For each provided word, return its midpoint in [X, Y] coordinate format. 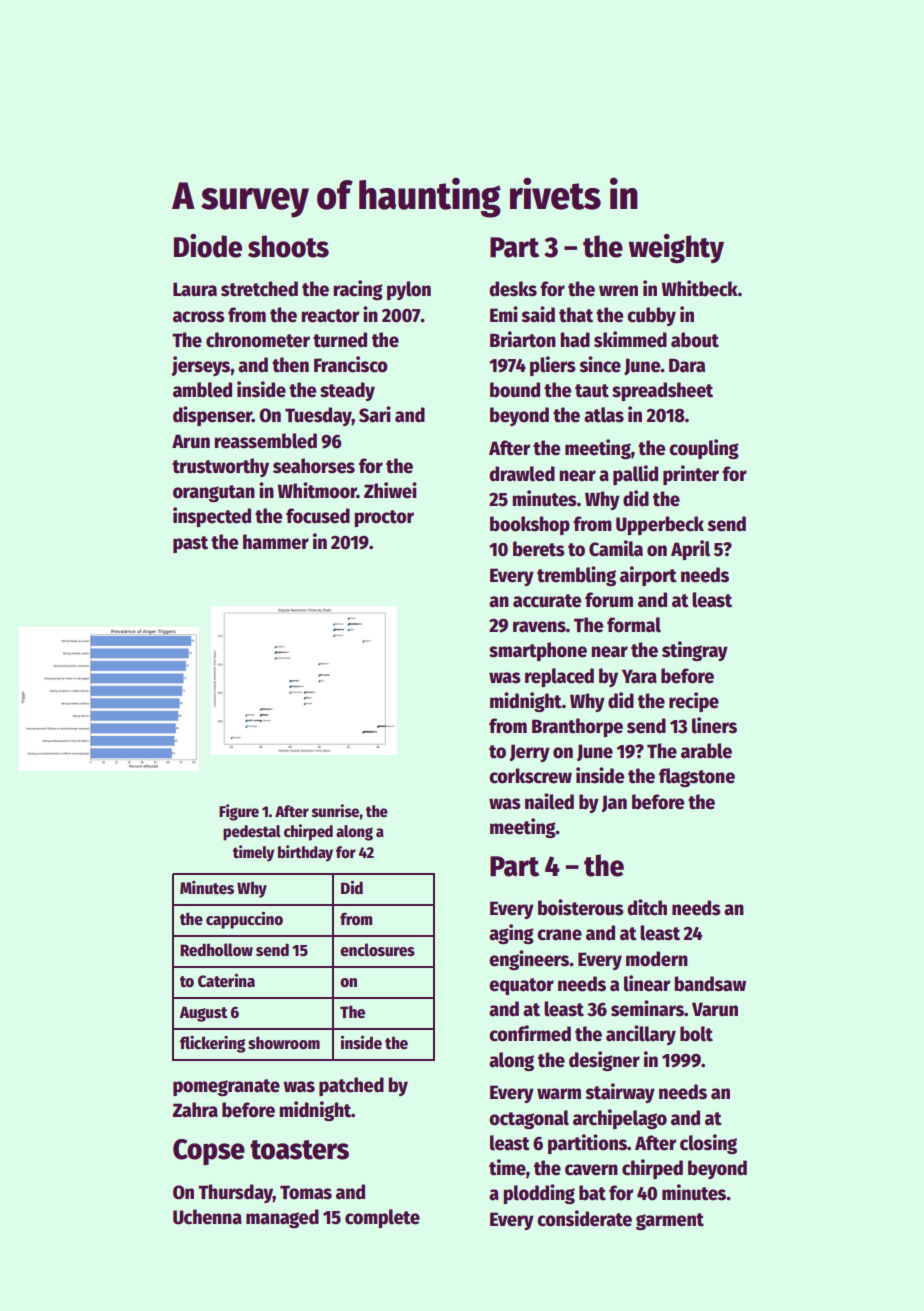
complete [382, 1218]
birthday [305, 853]
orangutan [214, 493]
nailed [549, 801]
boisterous [581, 907]
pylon [409, 290]
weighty [676, 249]
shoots [288, 246]
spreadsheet [662, 391]
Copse [209, 1152]
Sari [375, 414]
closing [708, 1144]
